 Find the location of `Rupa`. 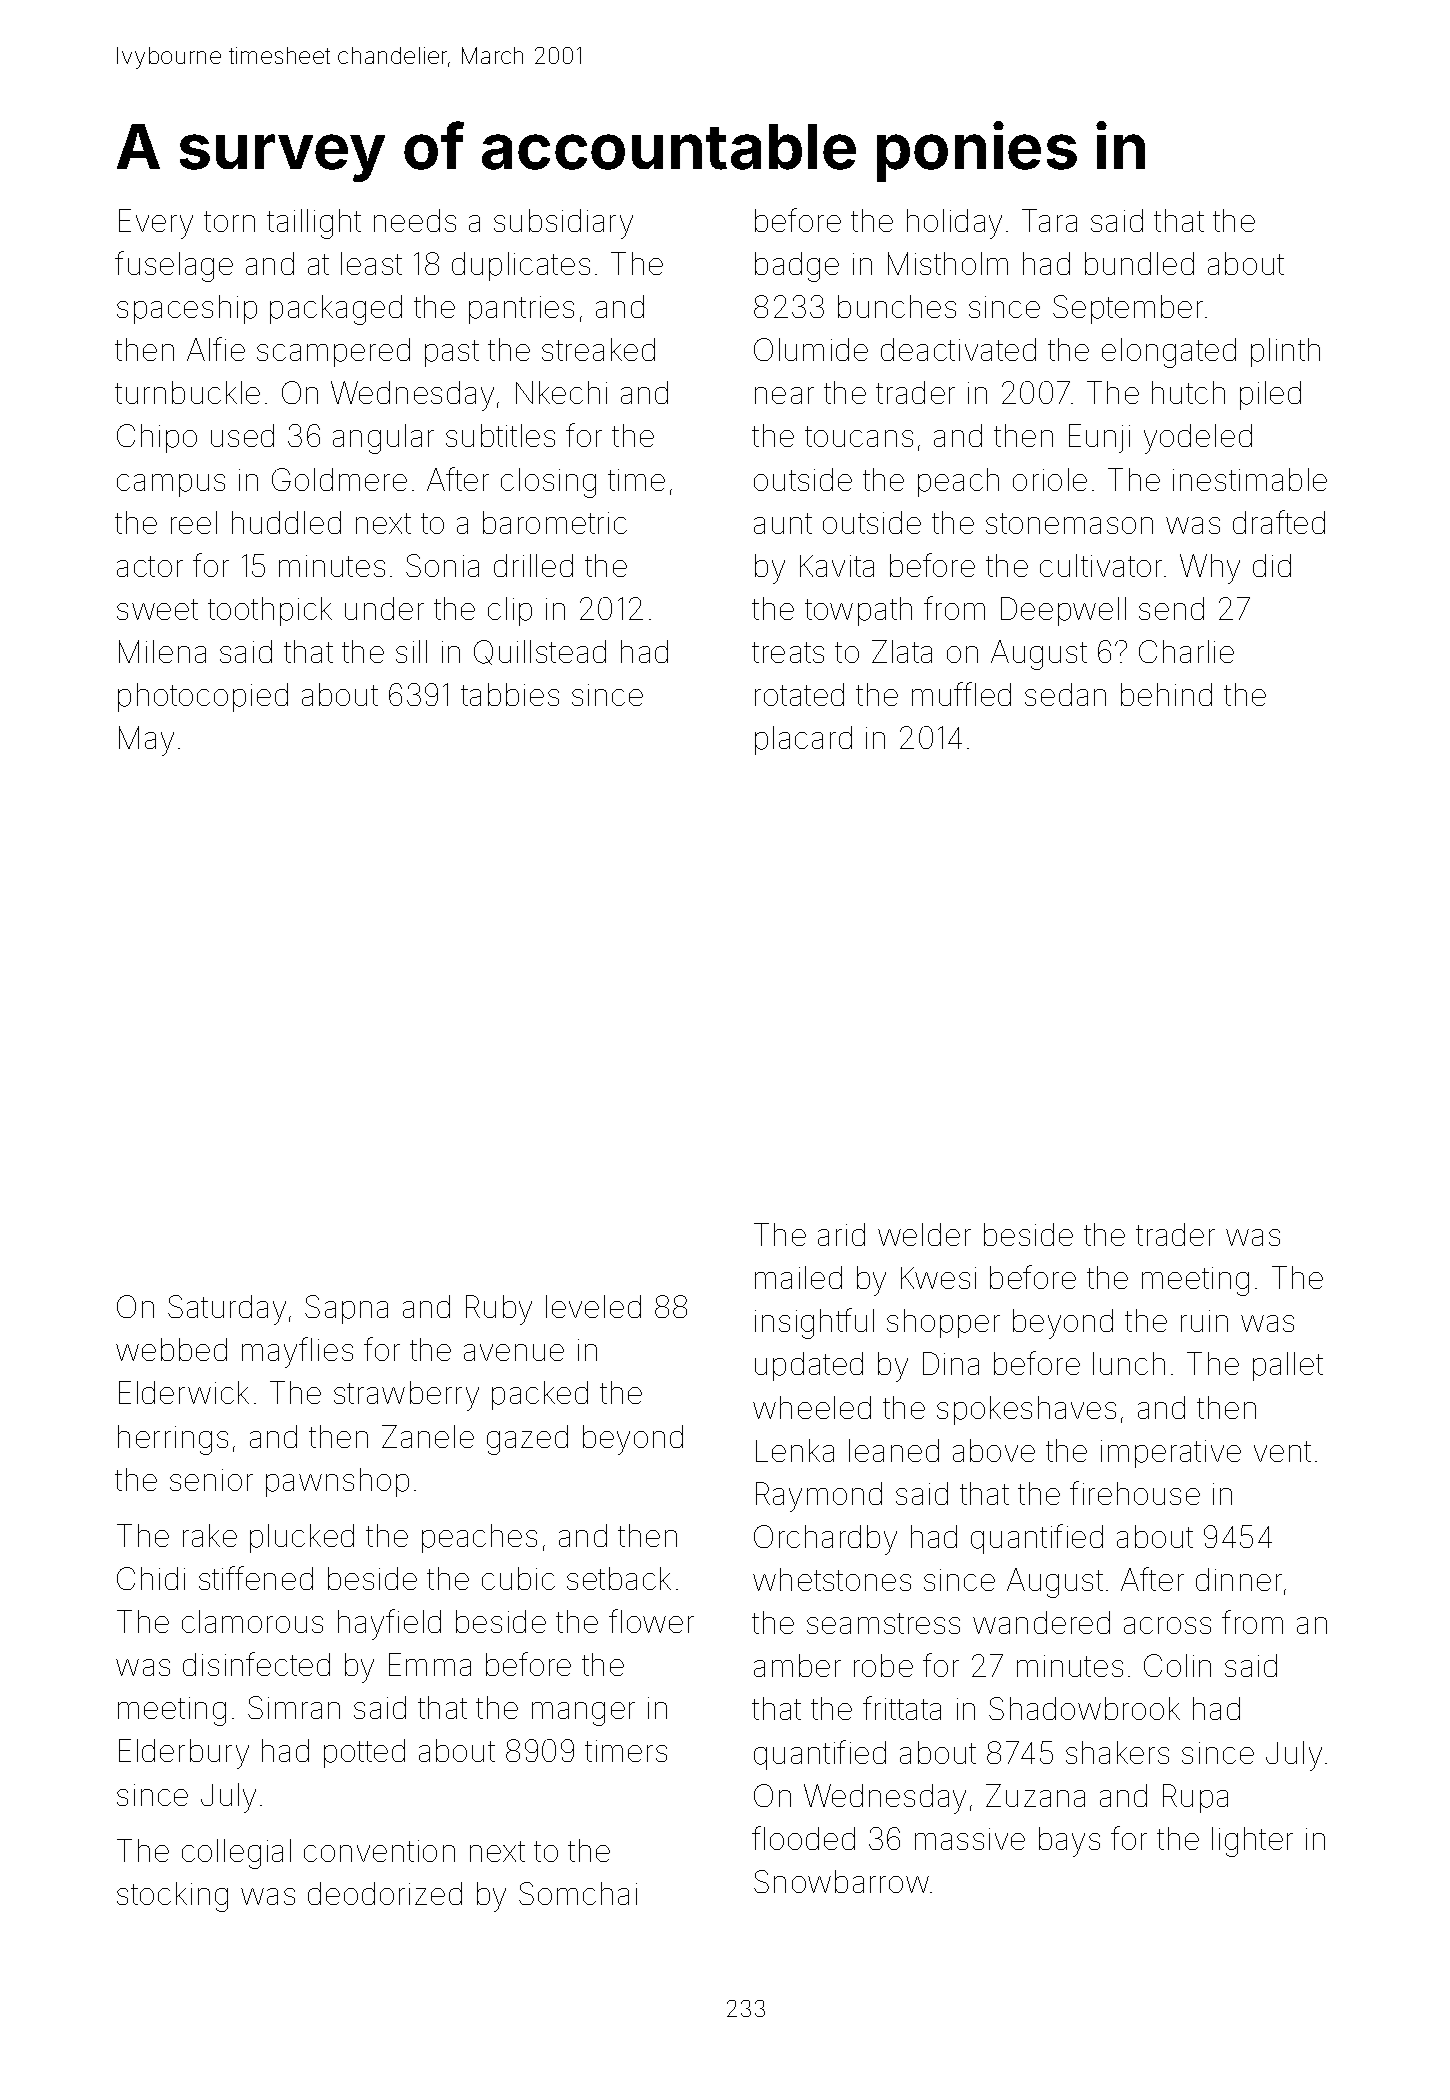

Rupa is located at coordinates (1195, 1798).
